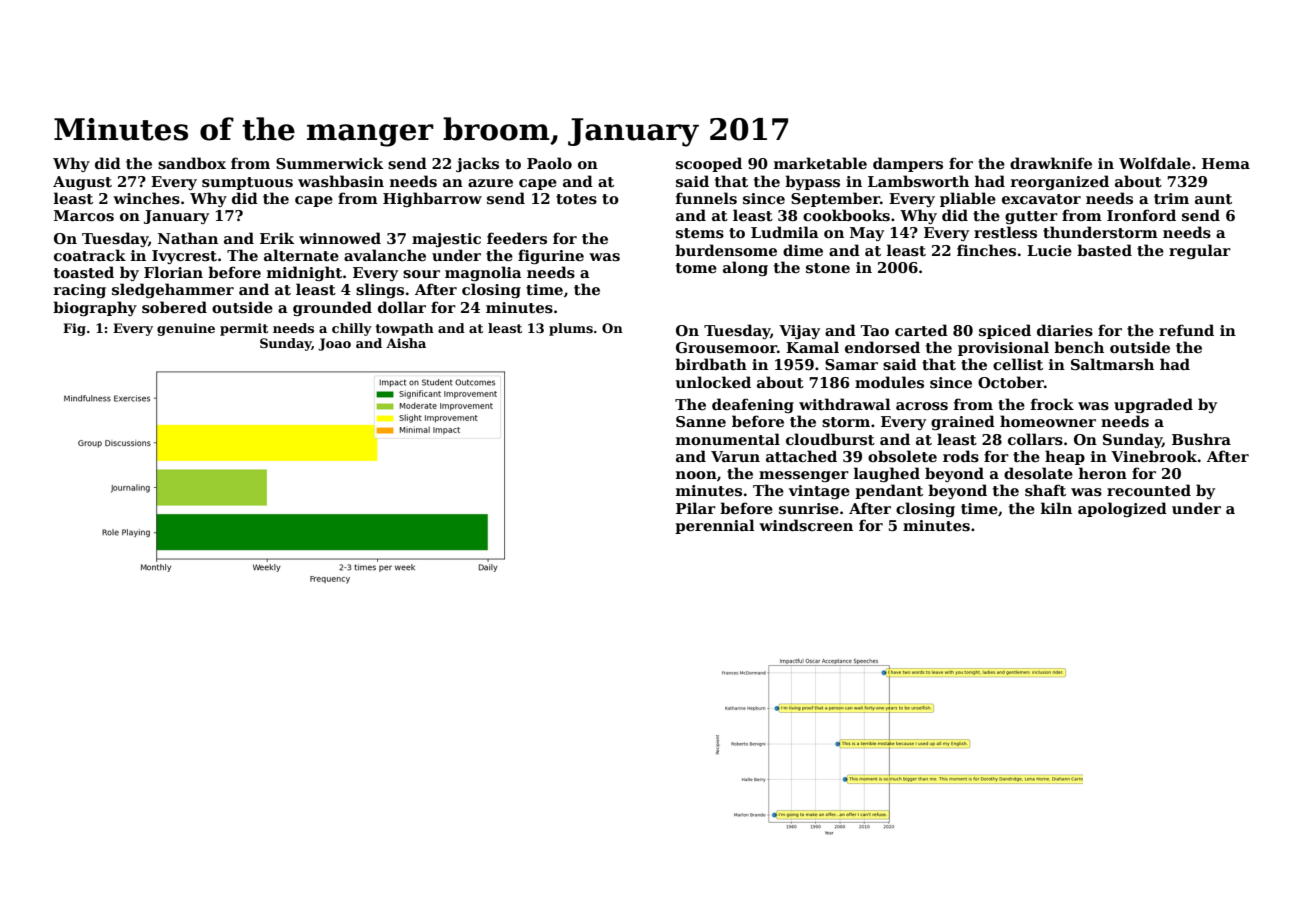  What do you see at coordinates (406, 343) in the screenshot?
I see `Aisha` at bounding box center [406, 343].
